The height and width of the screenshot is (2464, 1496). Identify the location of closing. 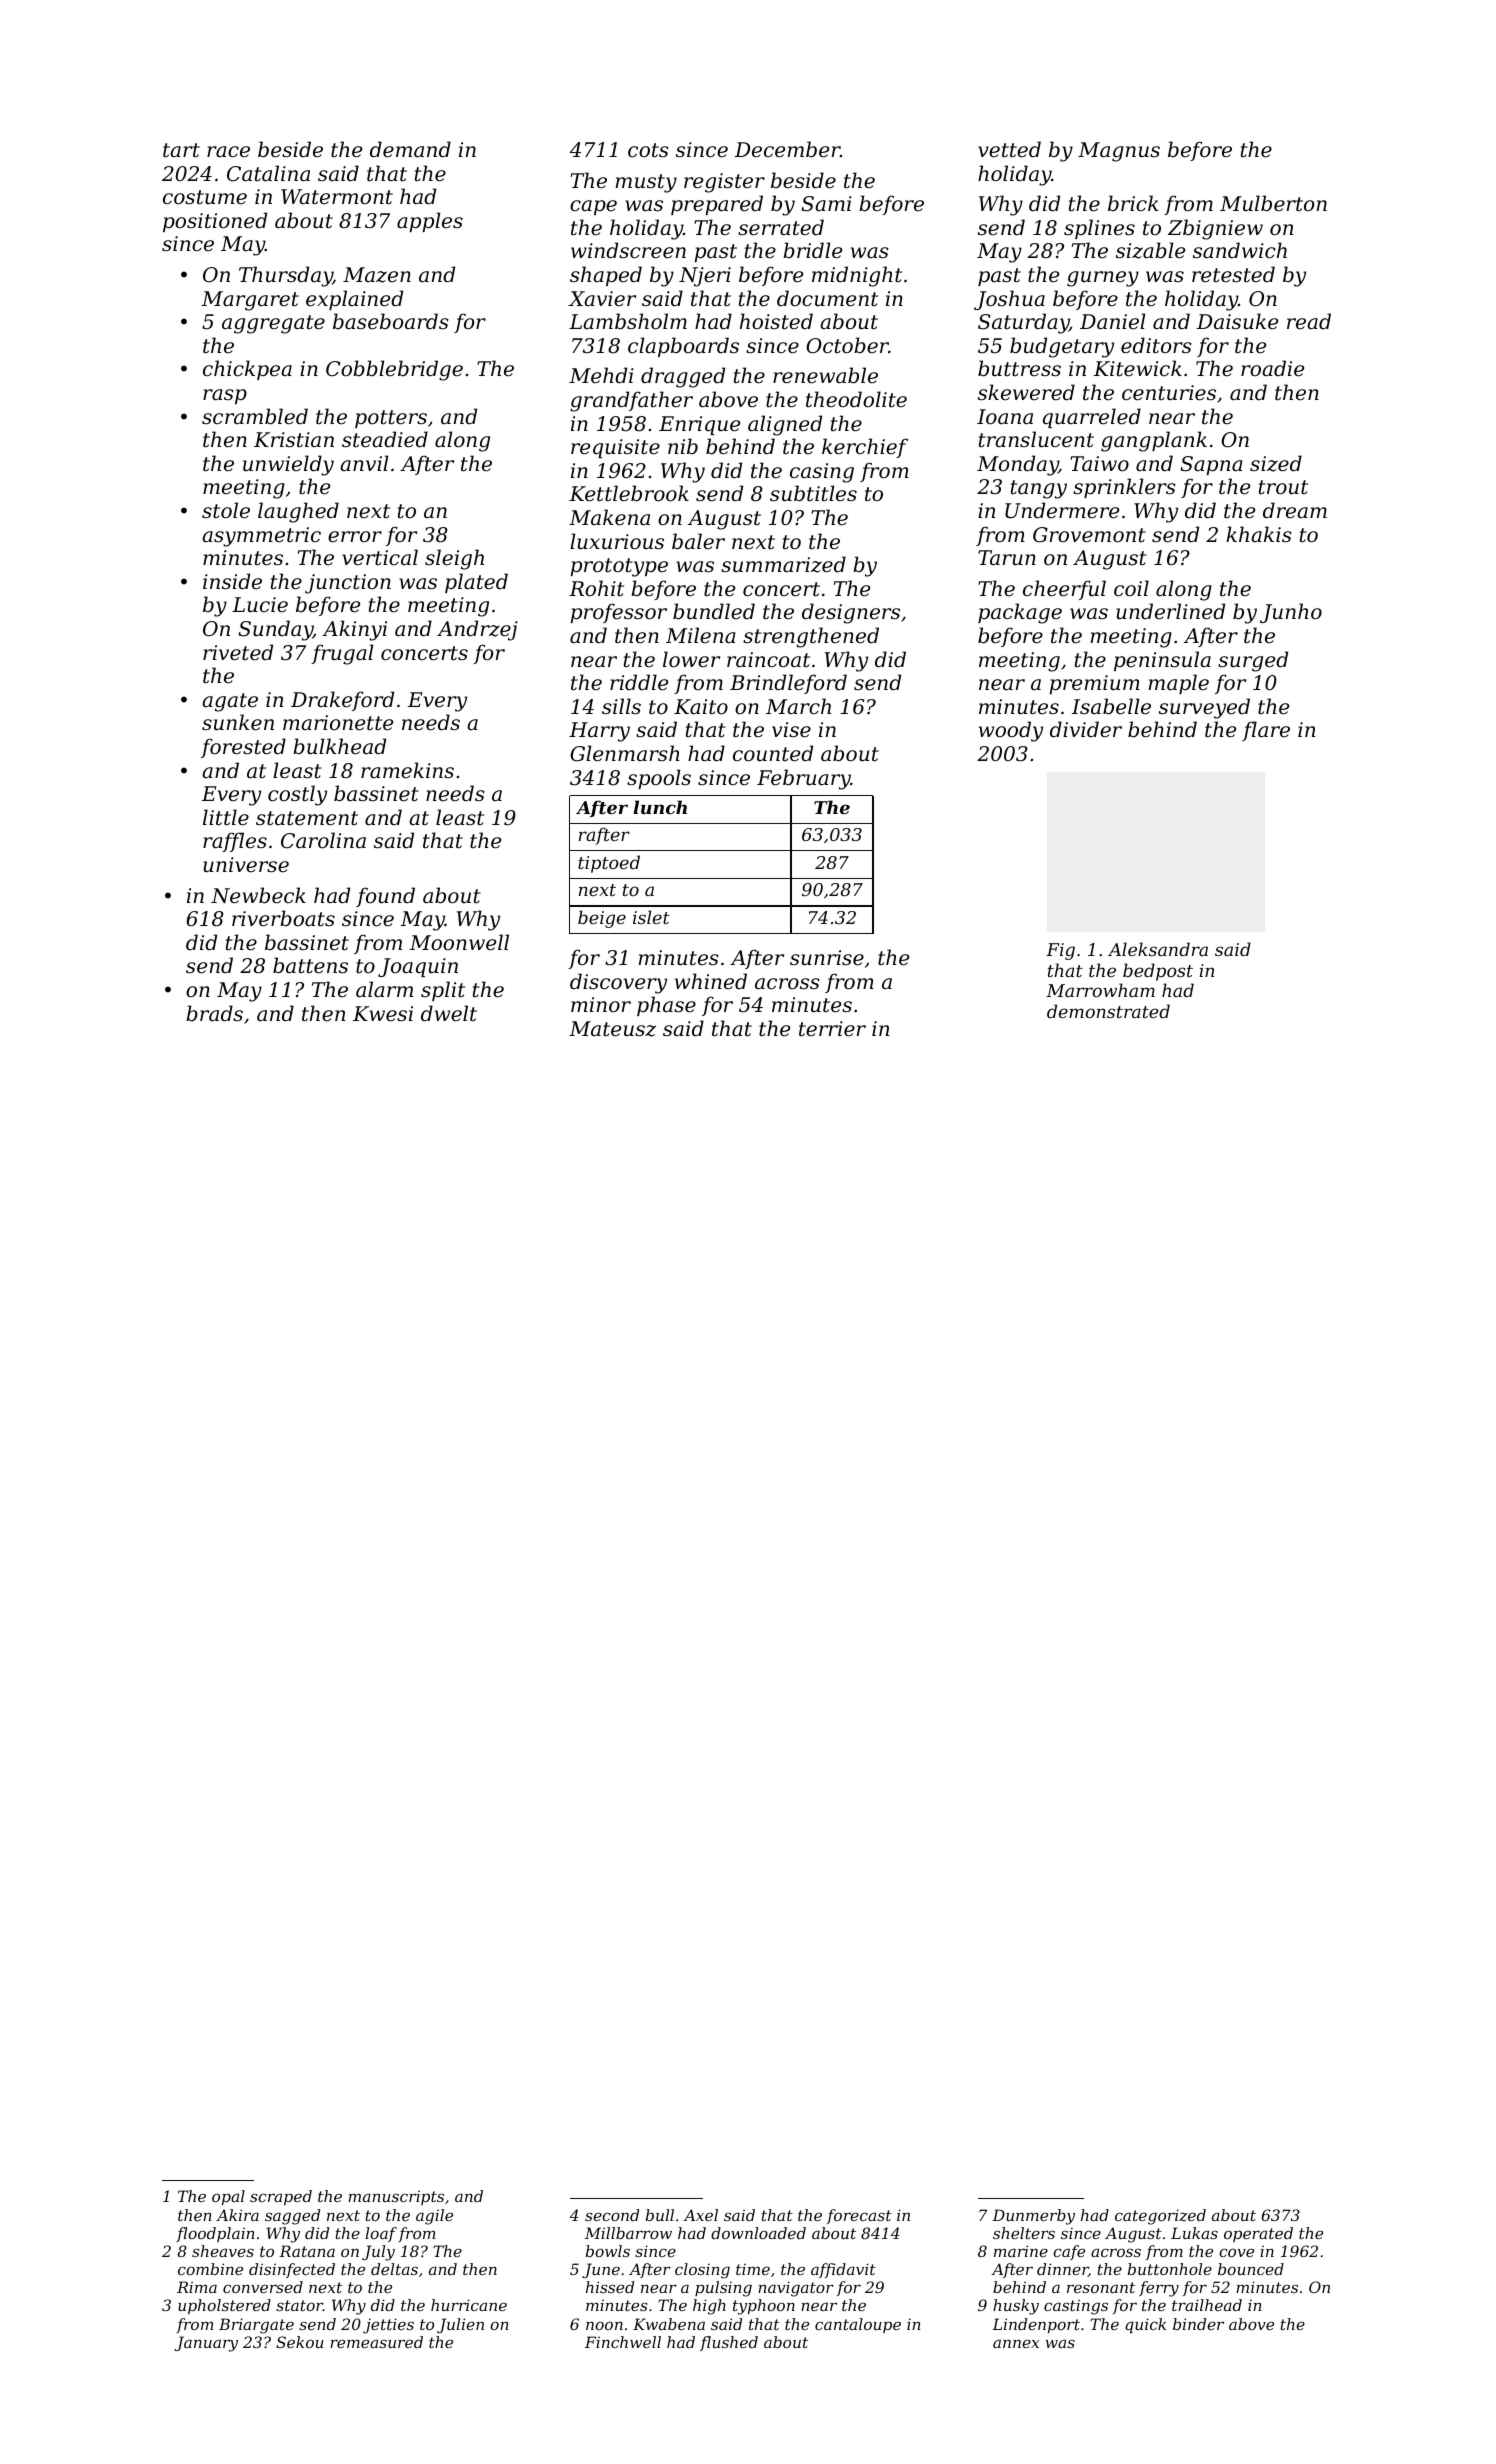
(702, 2271).
